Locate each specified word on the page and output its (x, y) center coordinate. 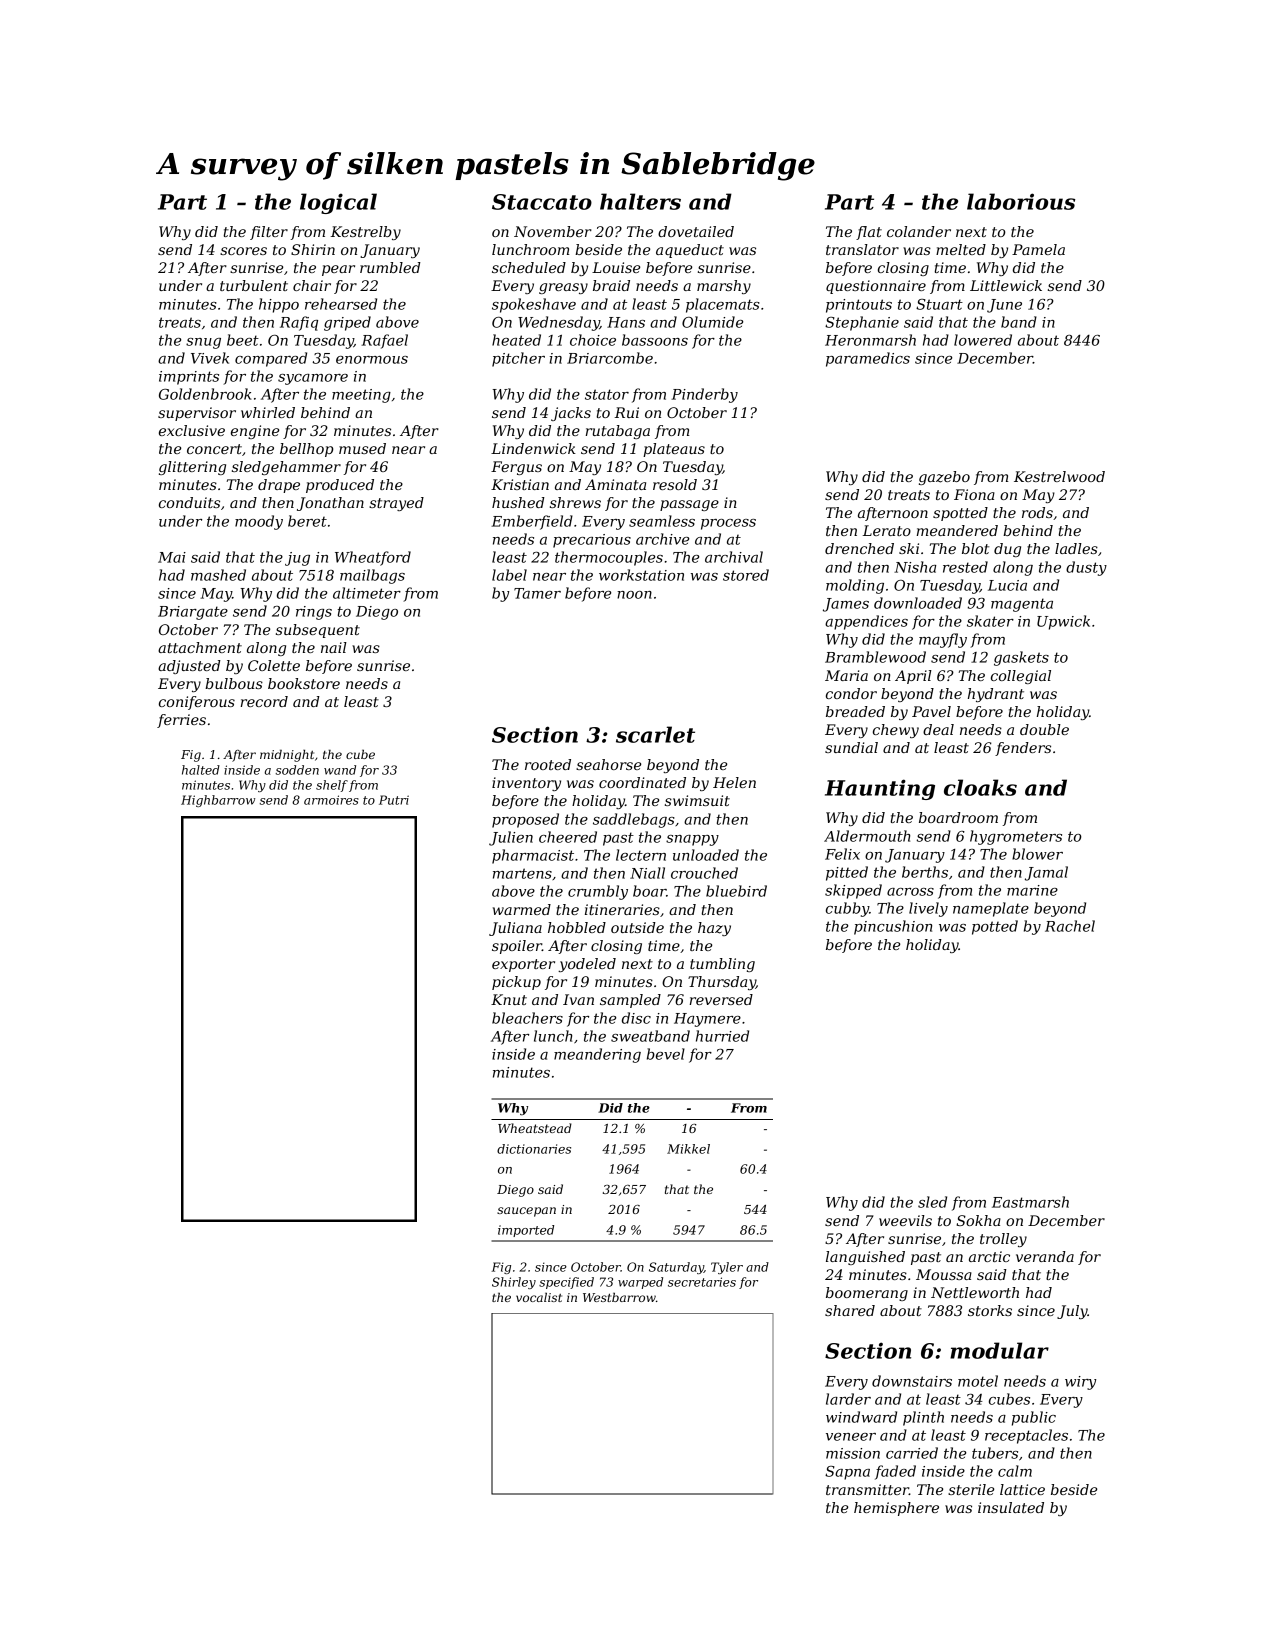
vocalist (539, 1297)
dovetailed (696, 231)
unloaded (706, 855)
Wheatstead (535, 1128)
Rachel (1070, 926)
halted (201, 770)
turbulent (254, 285)
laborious (1021, 201)
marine (1032, 890)
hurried (722, 1036)
